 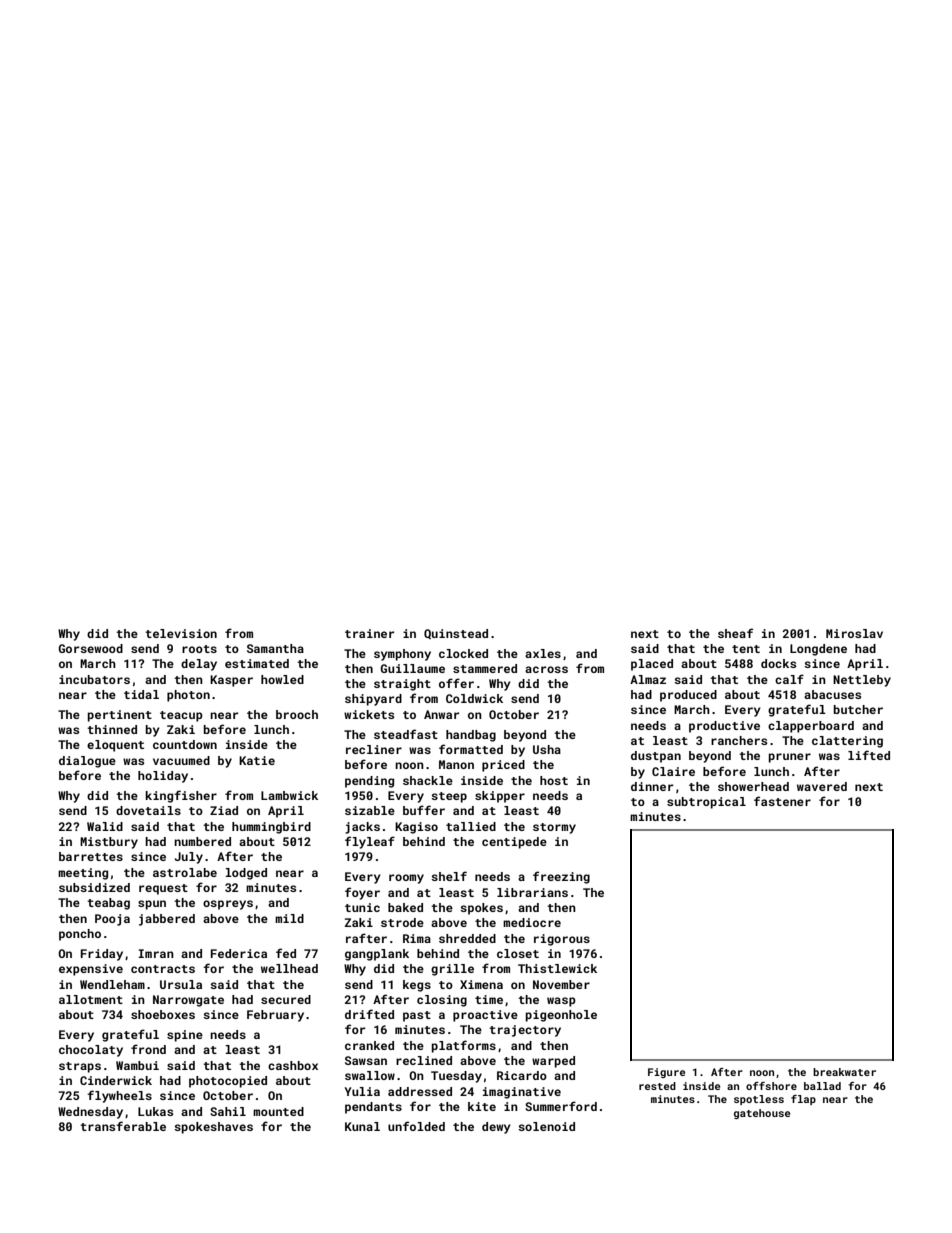 I want to click on fastener, so click(x=782, y=801).
